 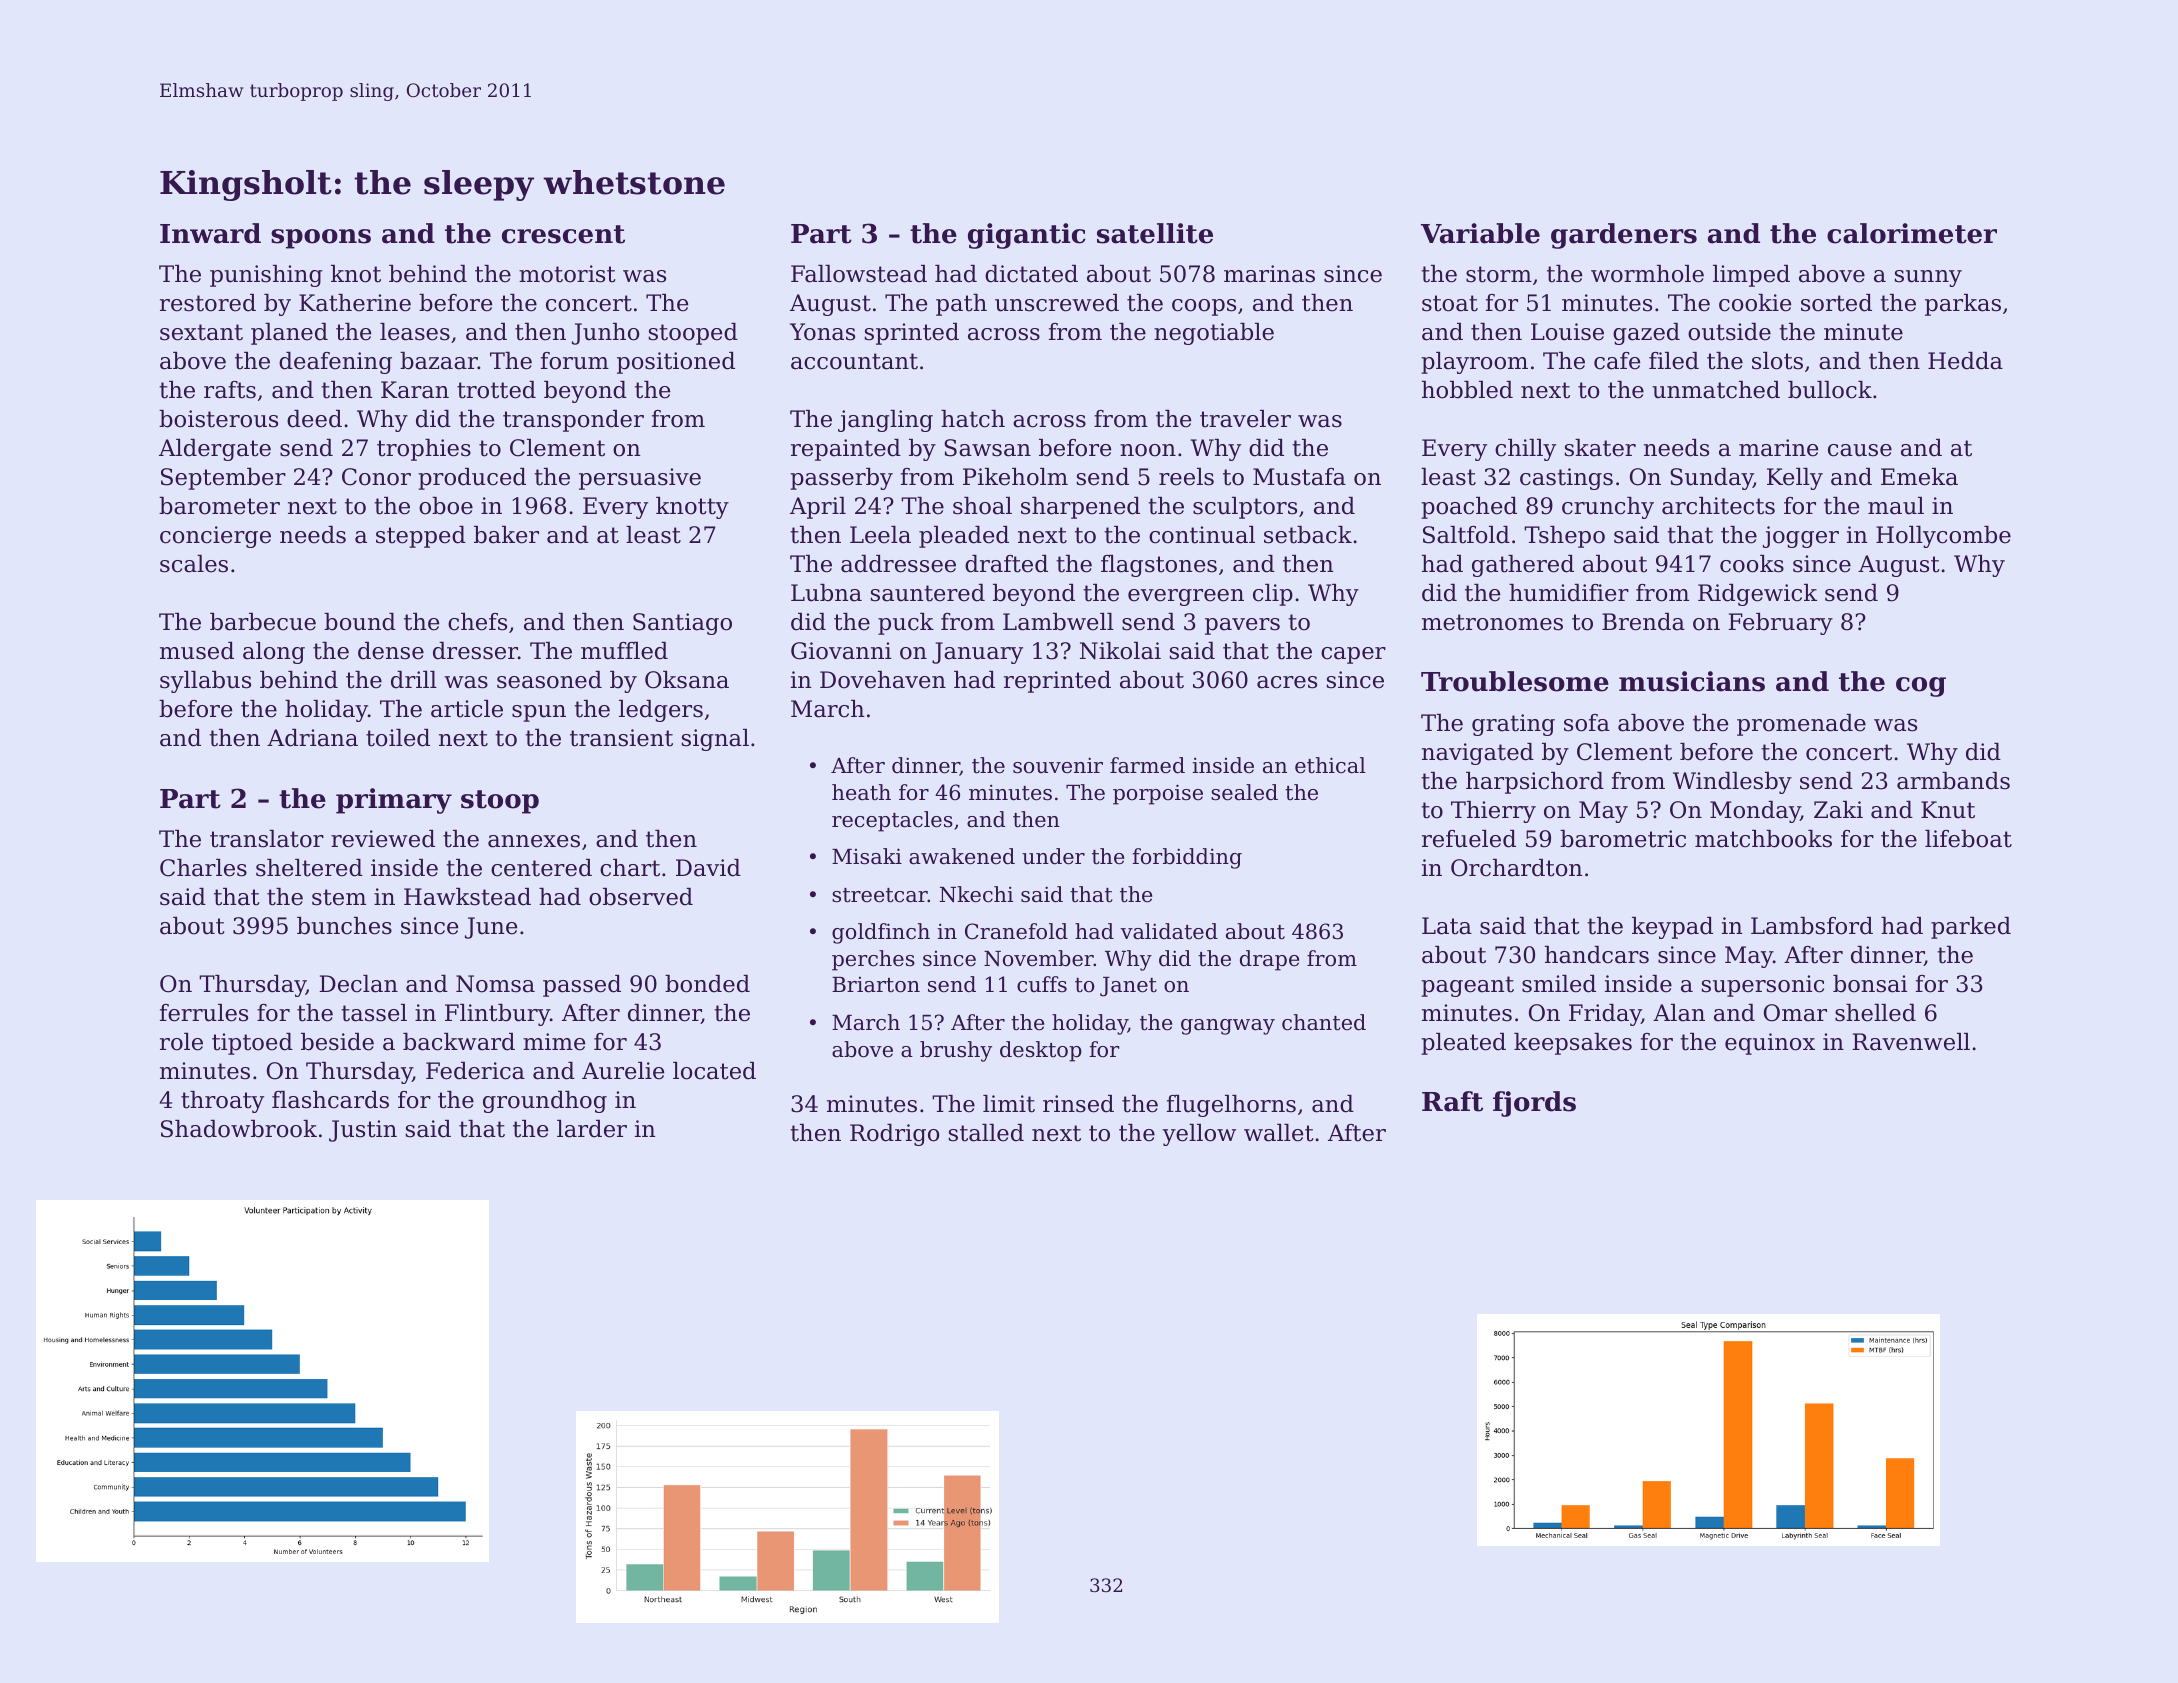 I want to click on validated, so click(x=1169, y=931).
